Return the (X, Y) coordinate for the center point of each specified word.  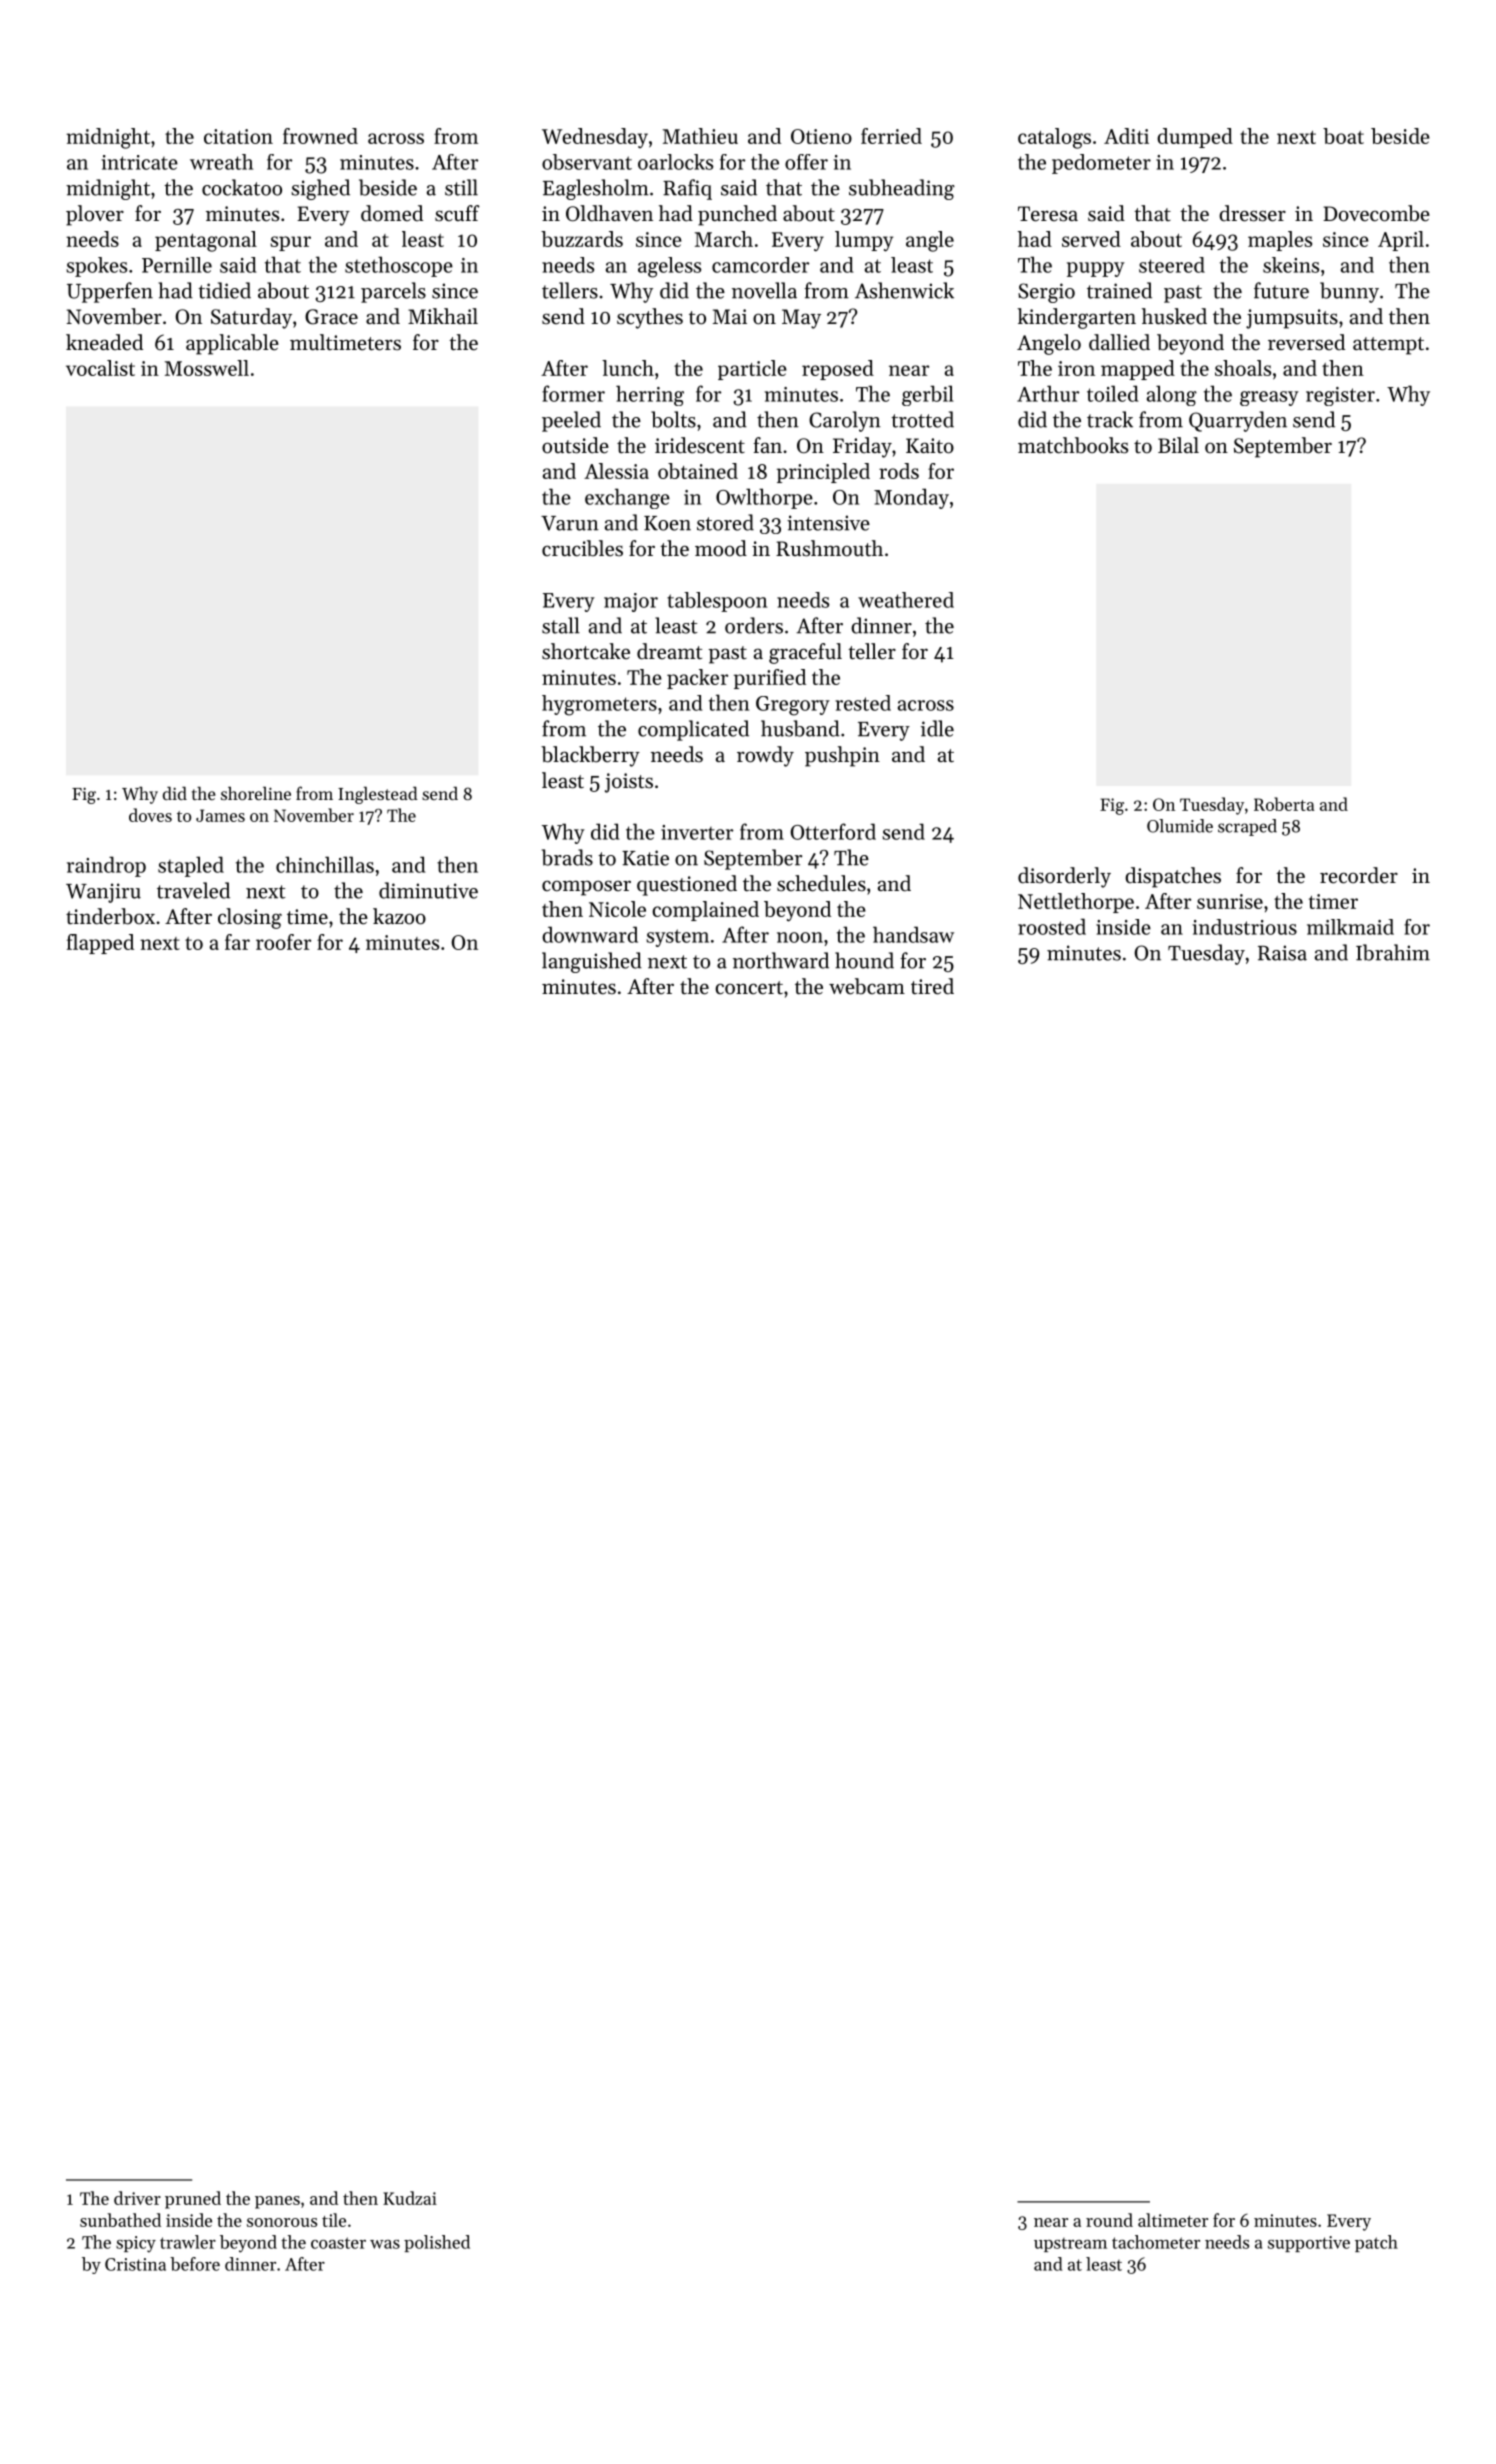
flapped (100, 944)
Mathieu (700, 136)
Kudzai (410, 2198)
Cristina (135, 2264)
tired (932, 986)
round (1109, 2220)
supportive (1309, 2244)
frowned (320, 136)
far (237, 942)
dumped (1195, 138)
